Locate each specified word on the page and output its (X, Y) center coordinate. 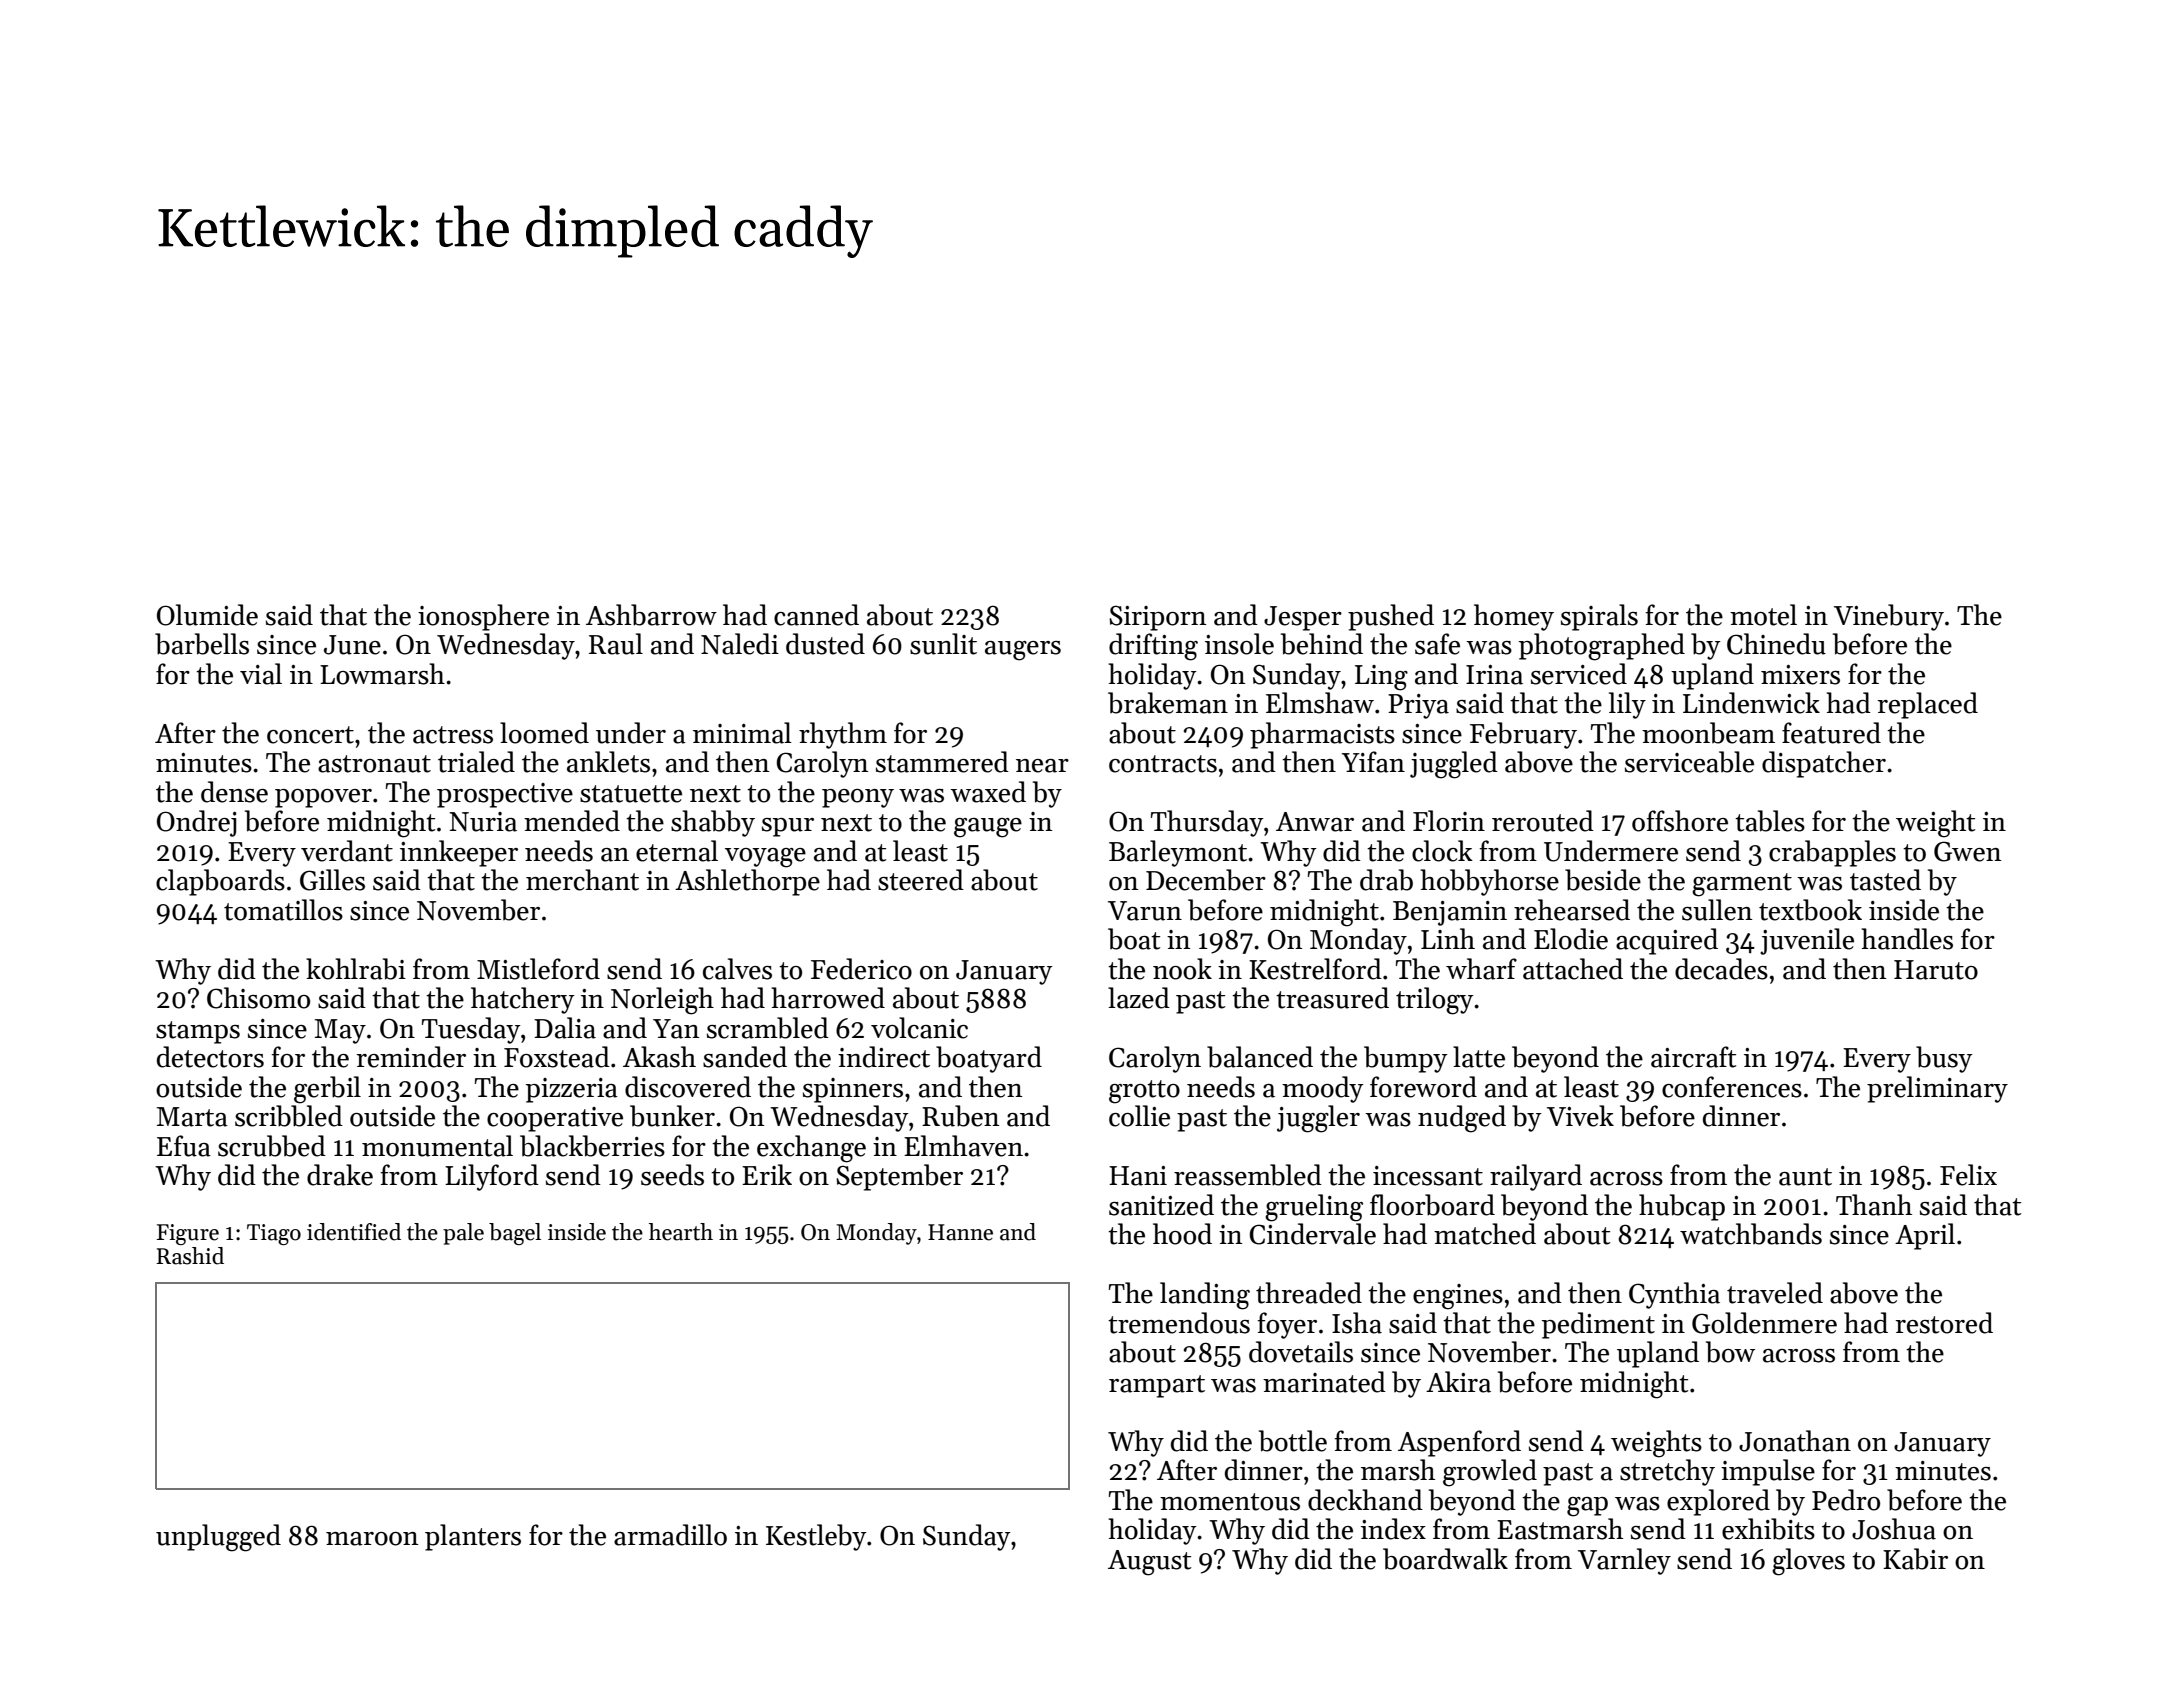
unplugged (218, 1538)
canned (816, 615)
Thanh (1874, 1205)
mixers (1800, 675)
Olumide (207, 615)
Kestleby (816, 1537)
